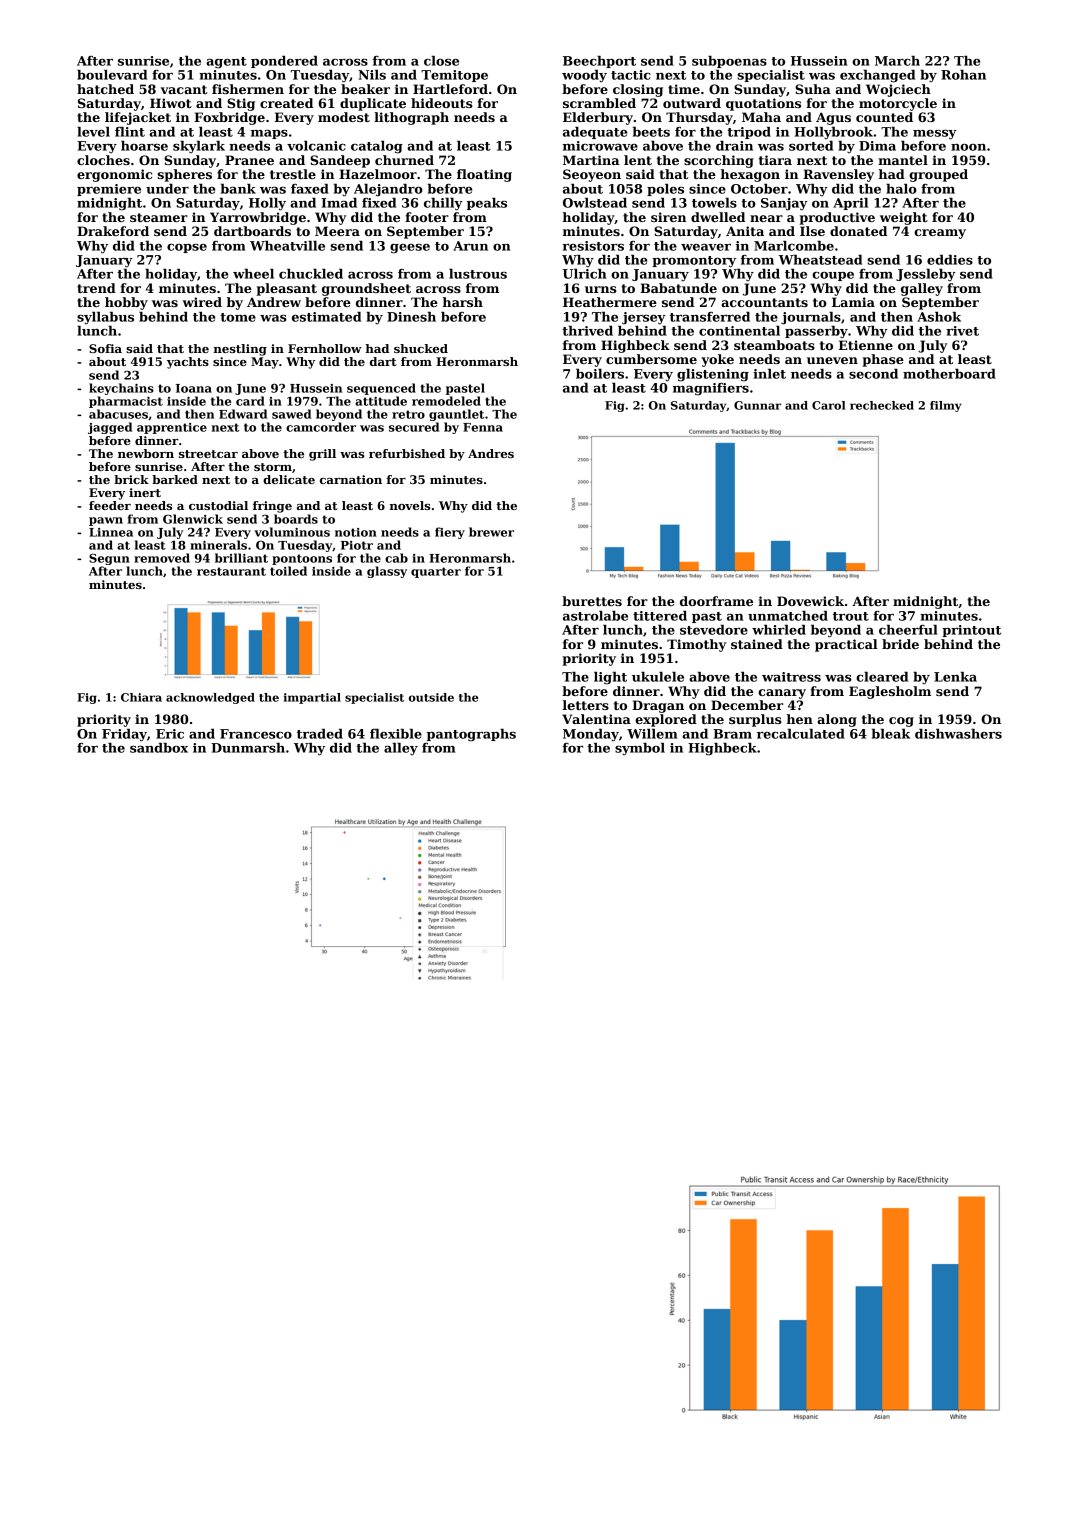 This document has height=1528, width=1081. What do you see at coordinates (833, 118) in the document?
I see `Agus` at bounding box center [833, 118].
